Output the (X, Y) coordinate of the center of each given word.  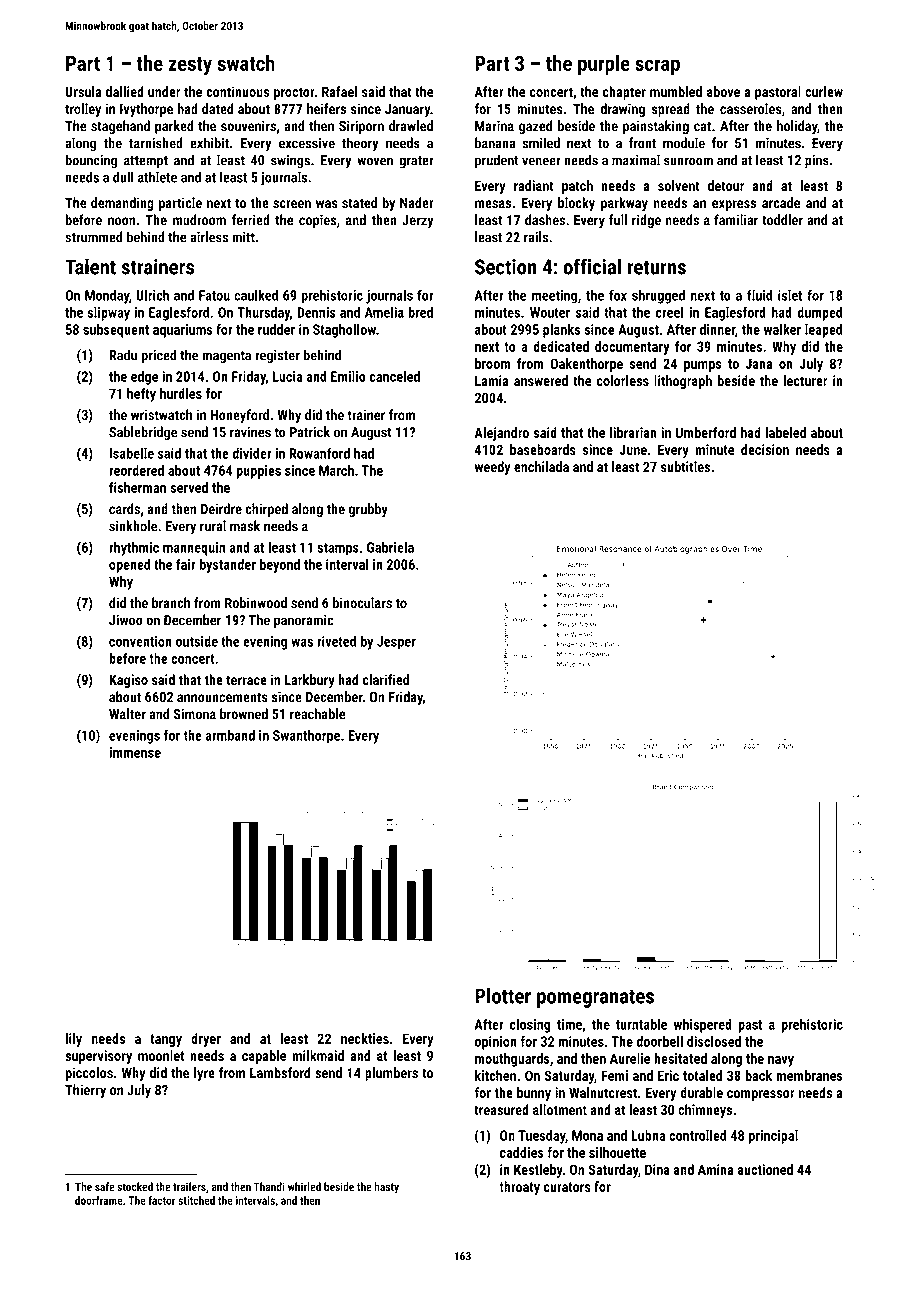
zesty (190, 66)
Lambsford (280, 1072)
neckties (365, 1038)
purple (604, 65)
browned (244, 714)
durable (701, 1092)
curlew (824, 91)
